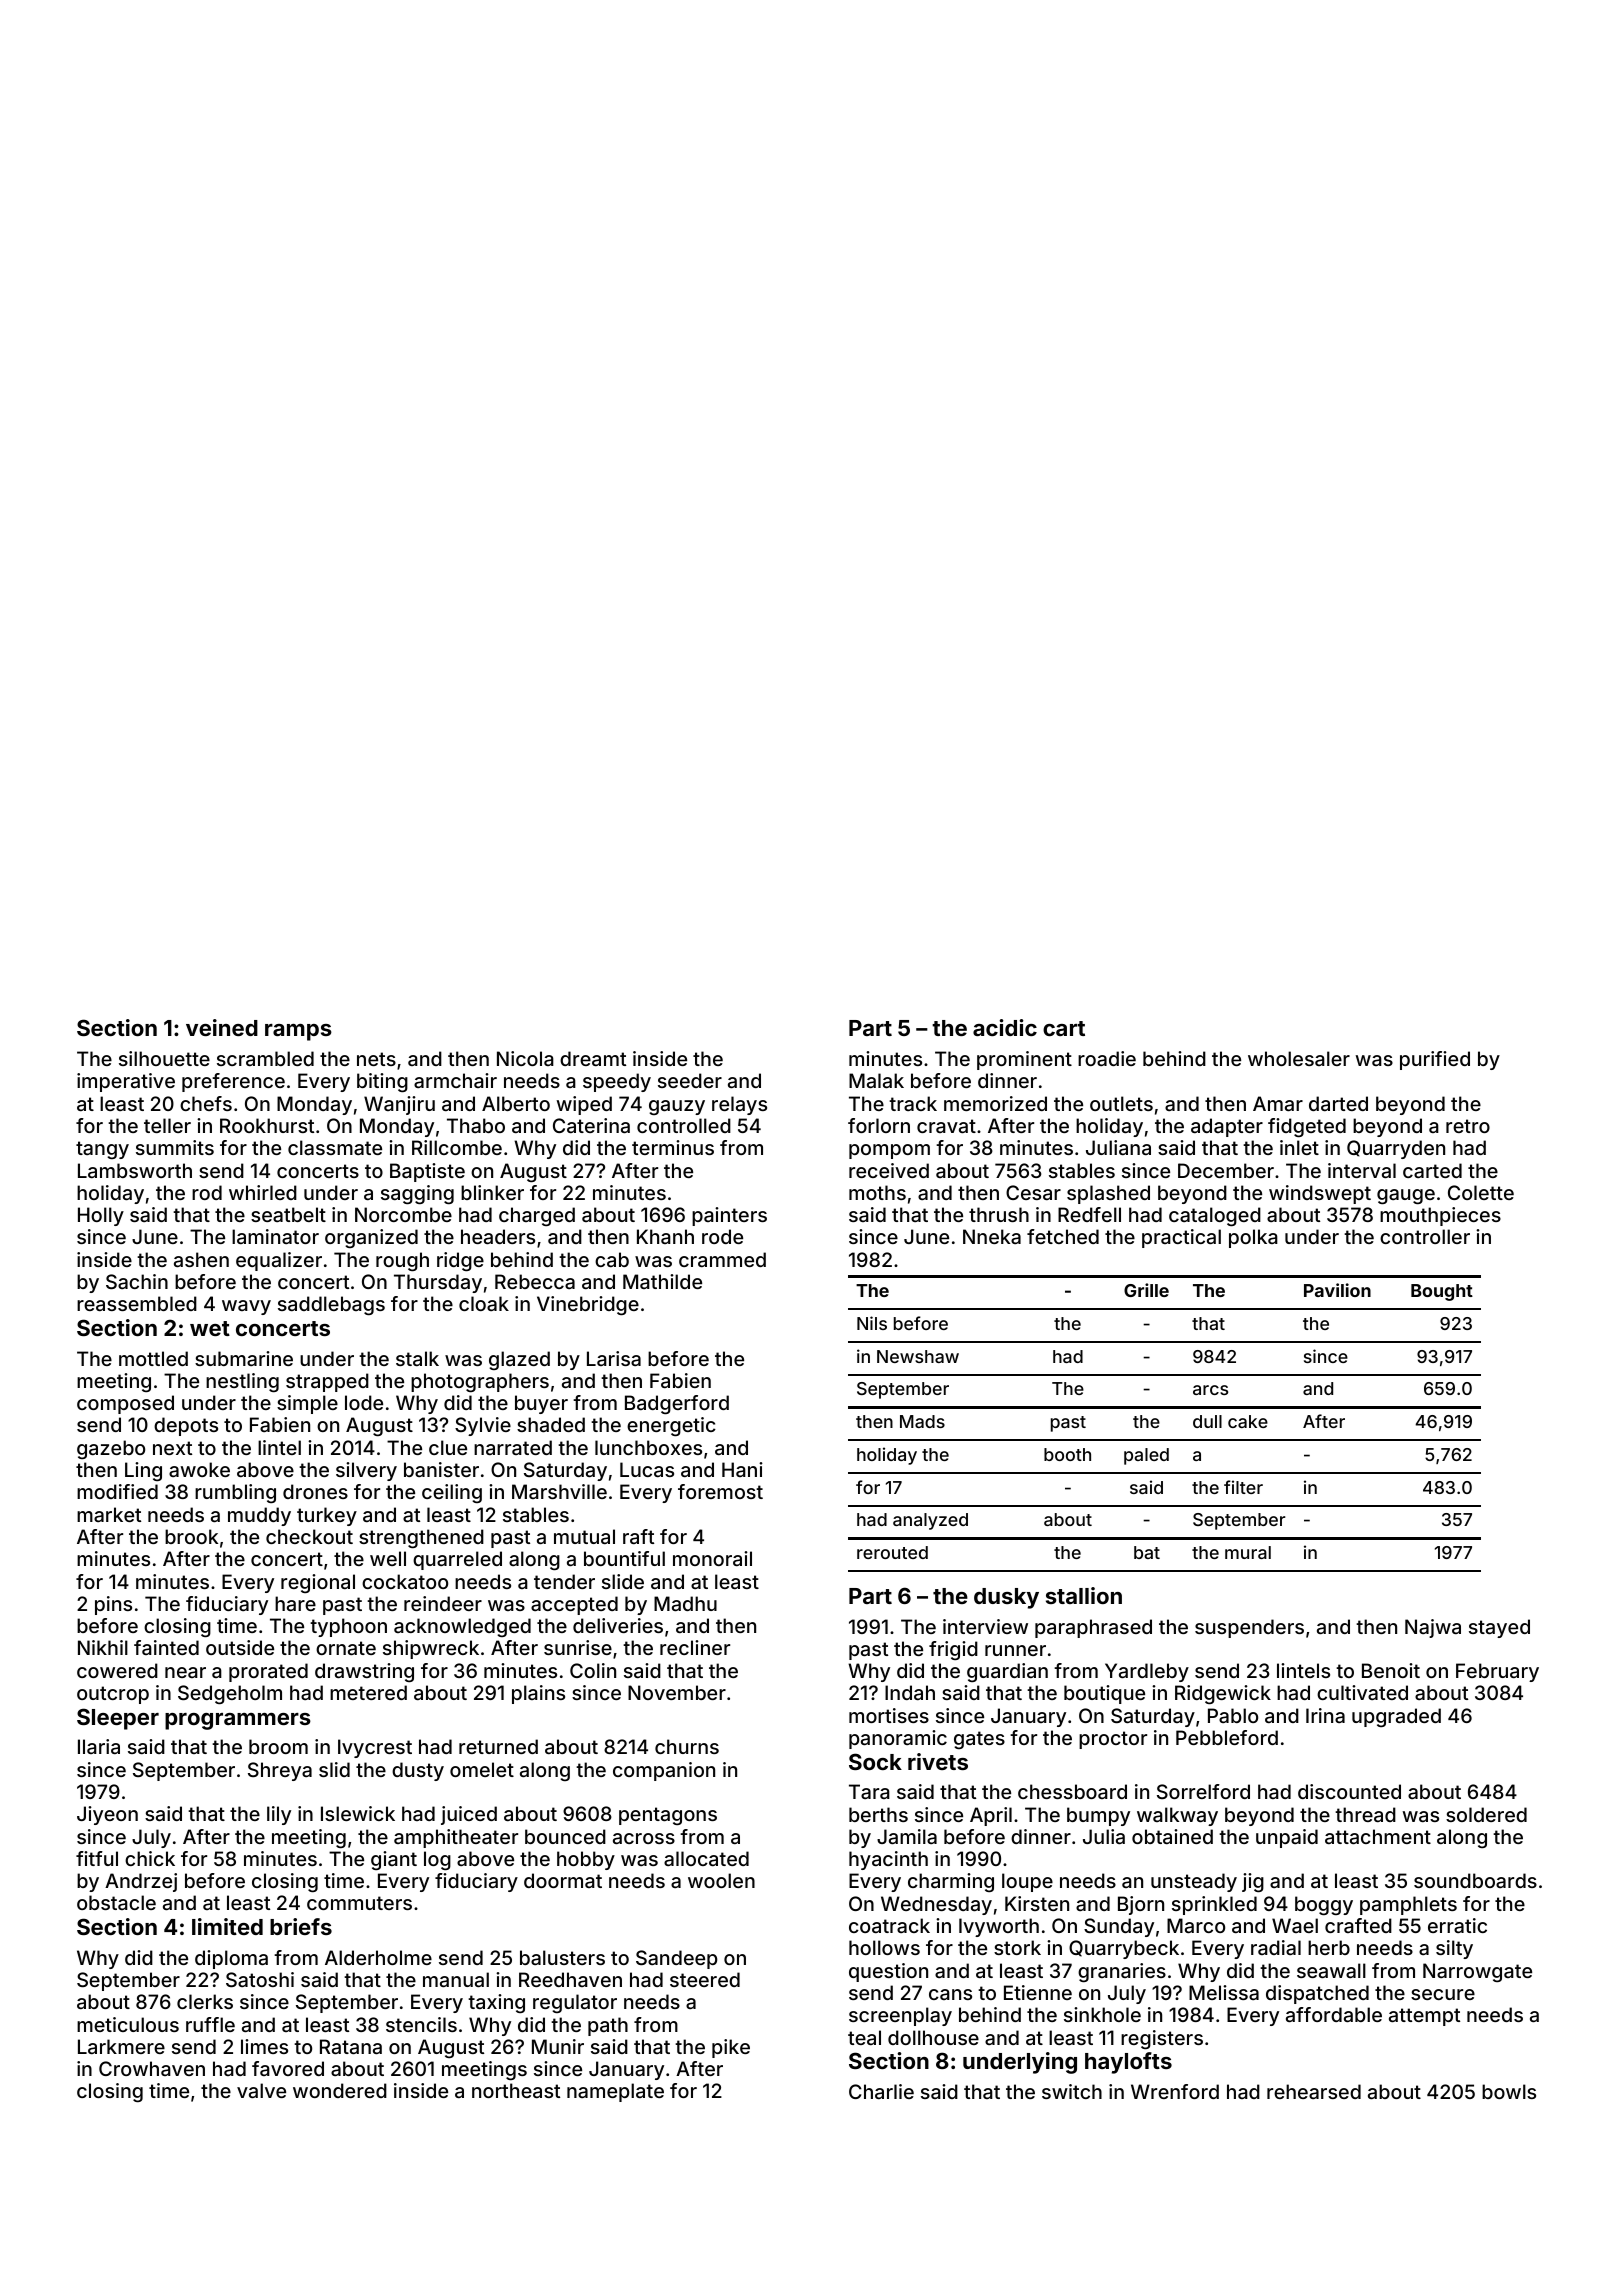 This image has height=2292, width=1620. I want to click on Benoit, so click(1391, 1670).
